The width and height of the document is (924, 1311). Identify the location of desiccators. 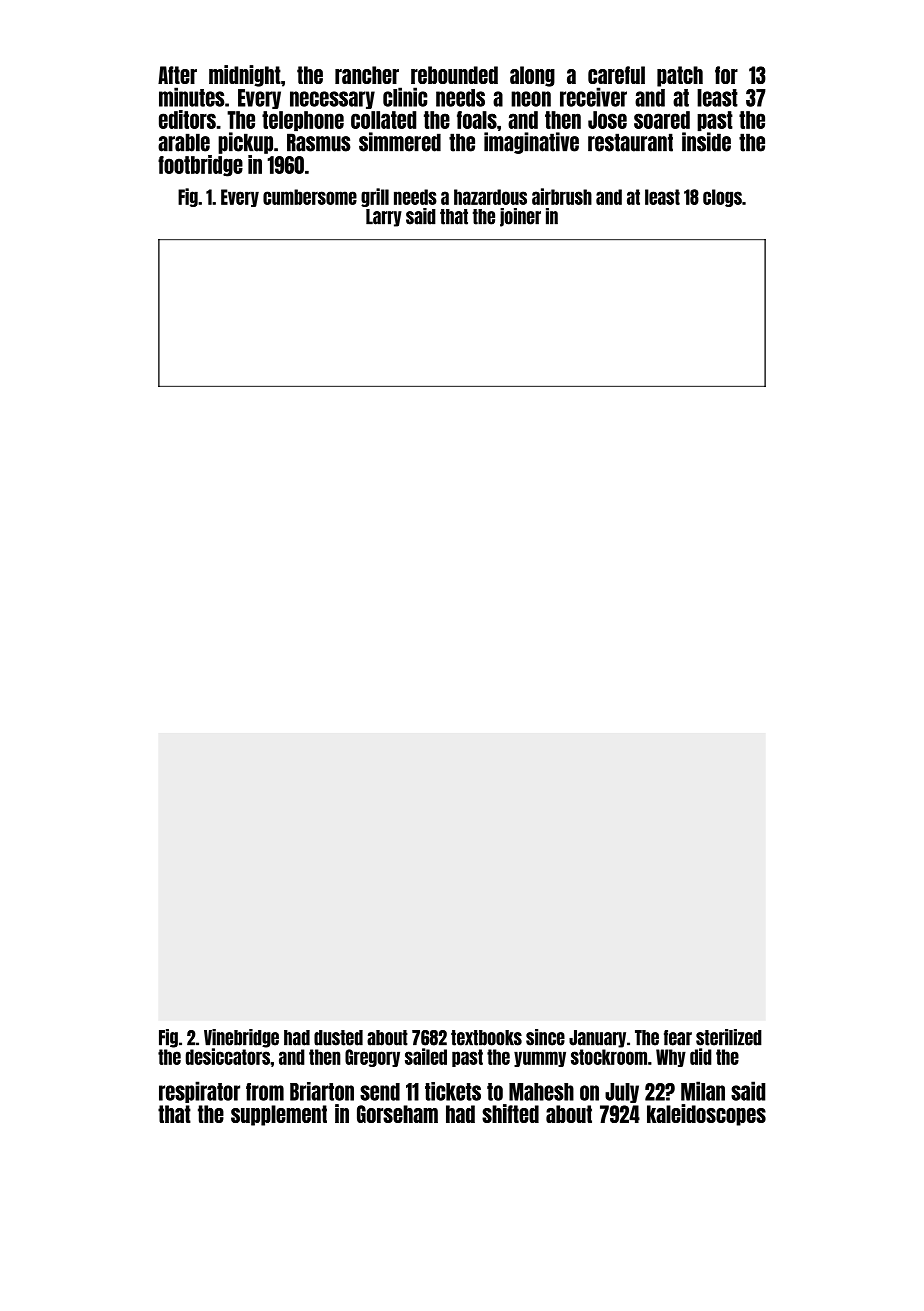
(228, 1056).
